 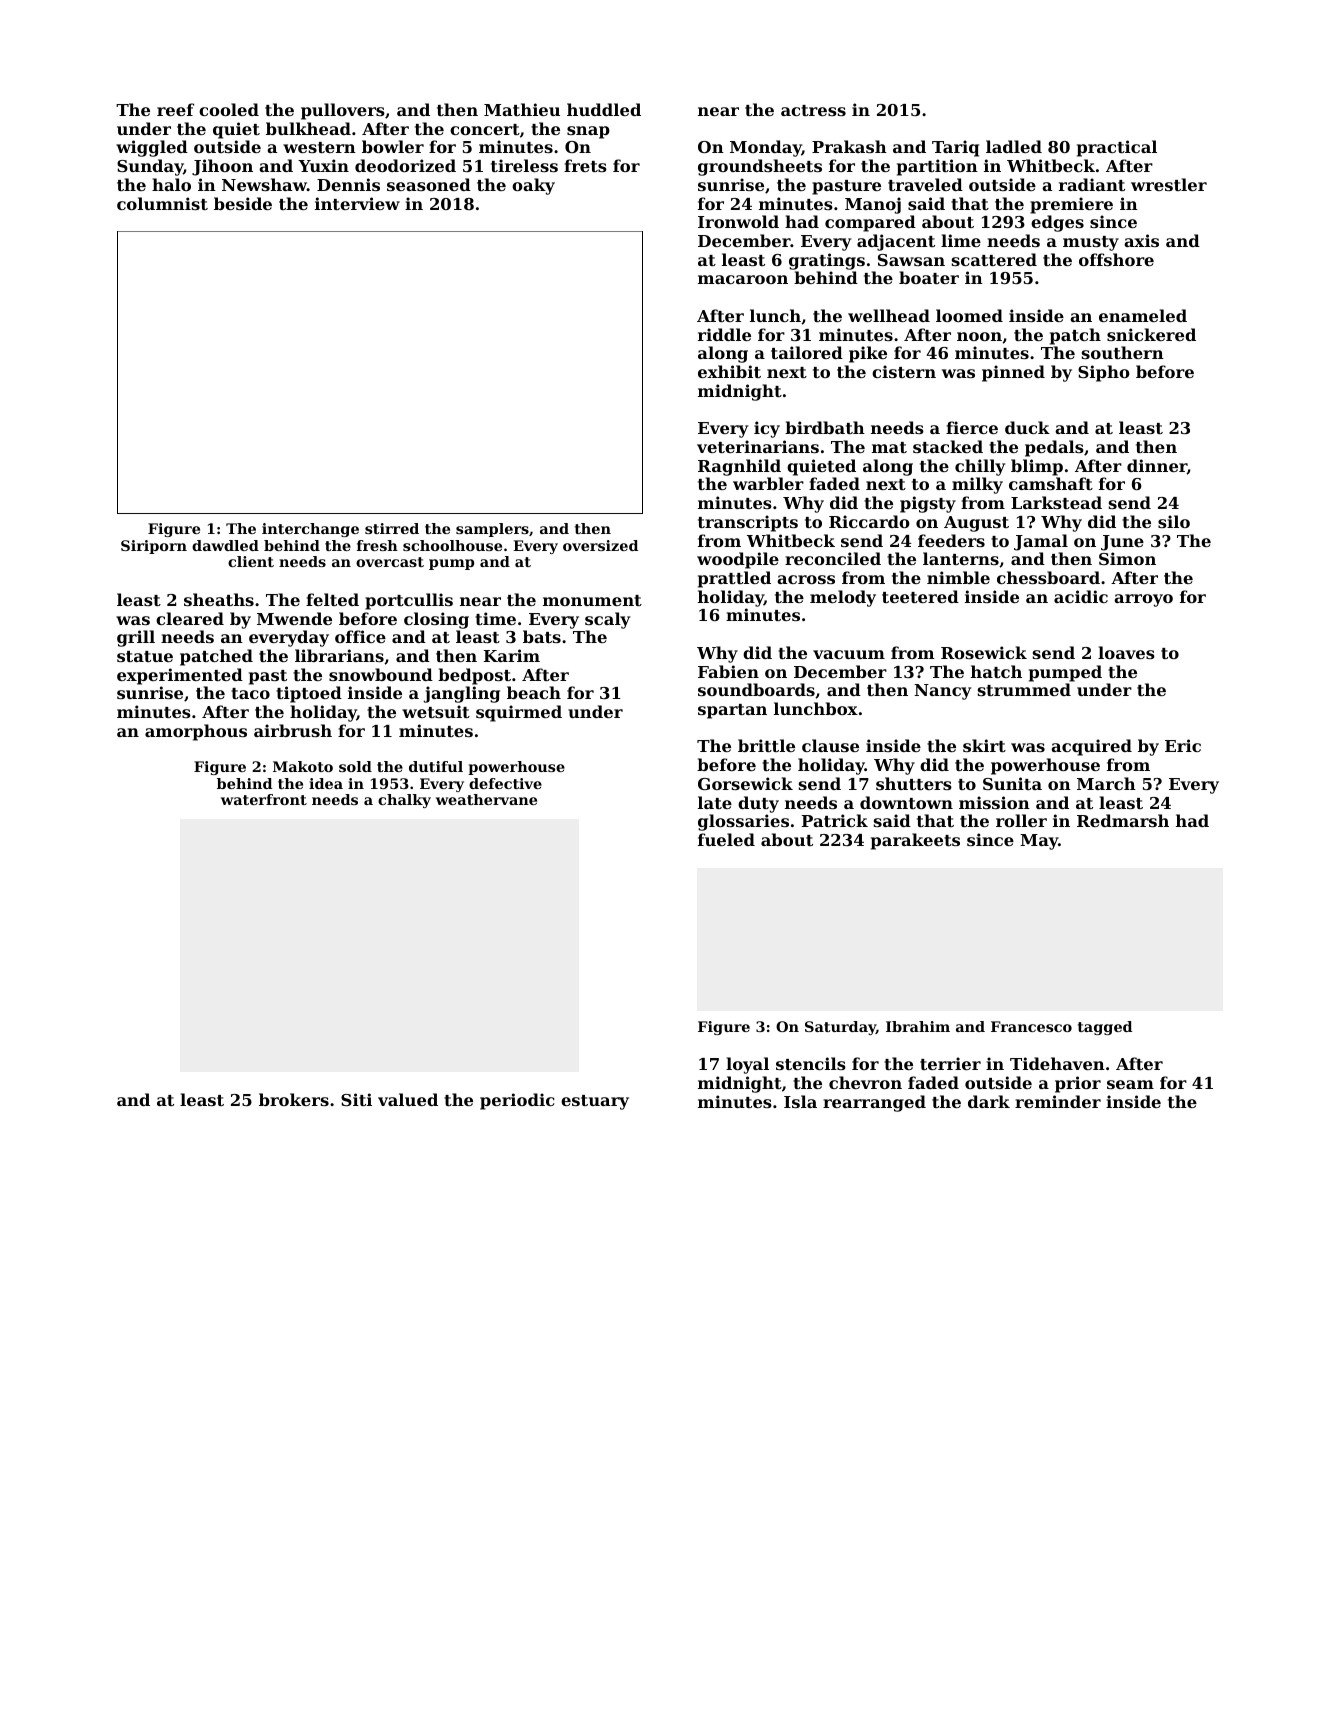 I want to click on practical, so click(x=1117, y=148).
